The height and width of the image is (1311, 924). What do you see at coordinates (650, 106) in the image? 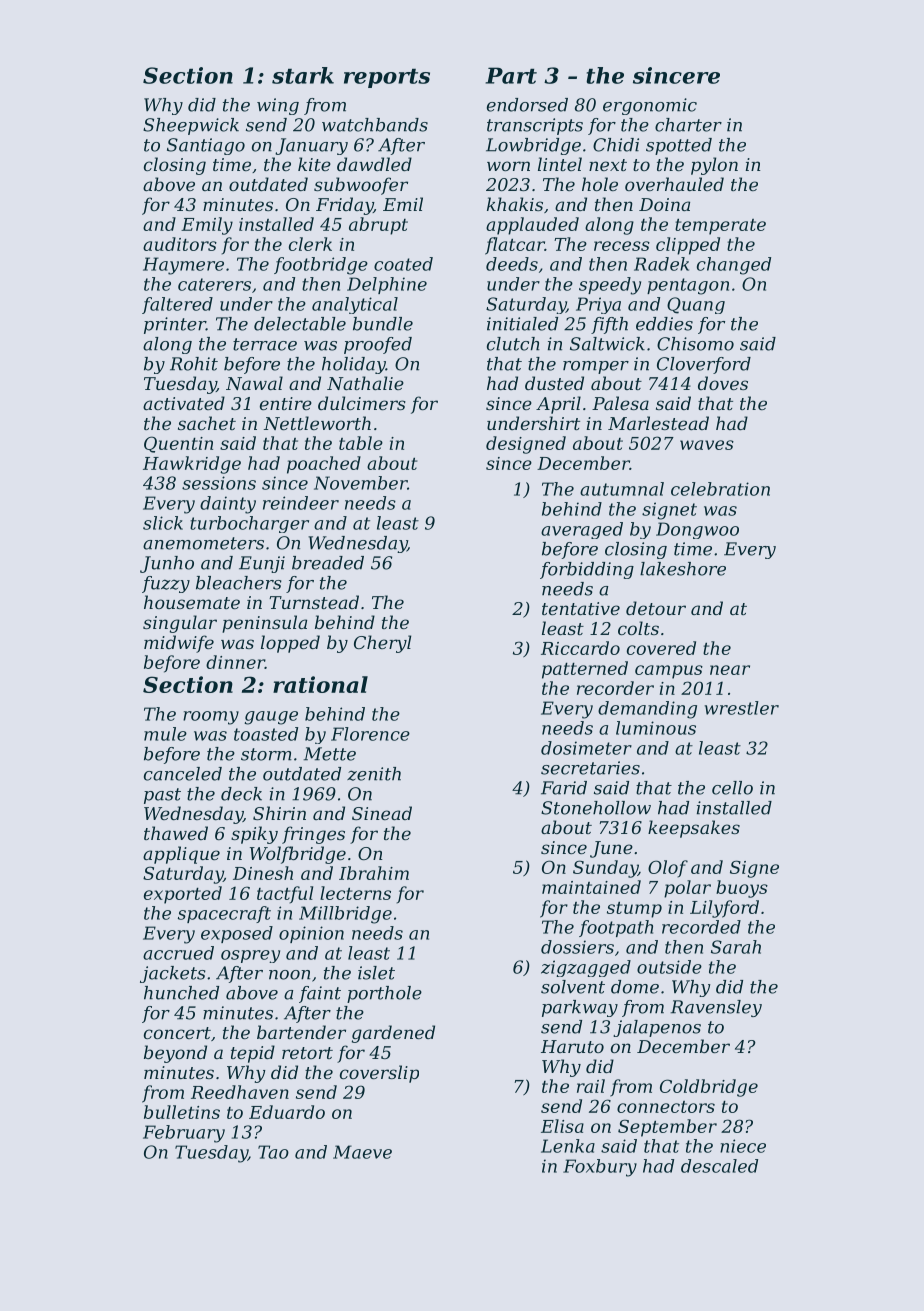
I see `ergonomic` at bounding box center [650, 106].
